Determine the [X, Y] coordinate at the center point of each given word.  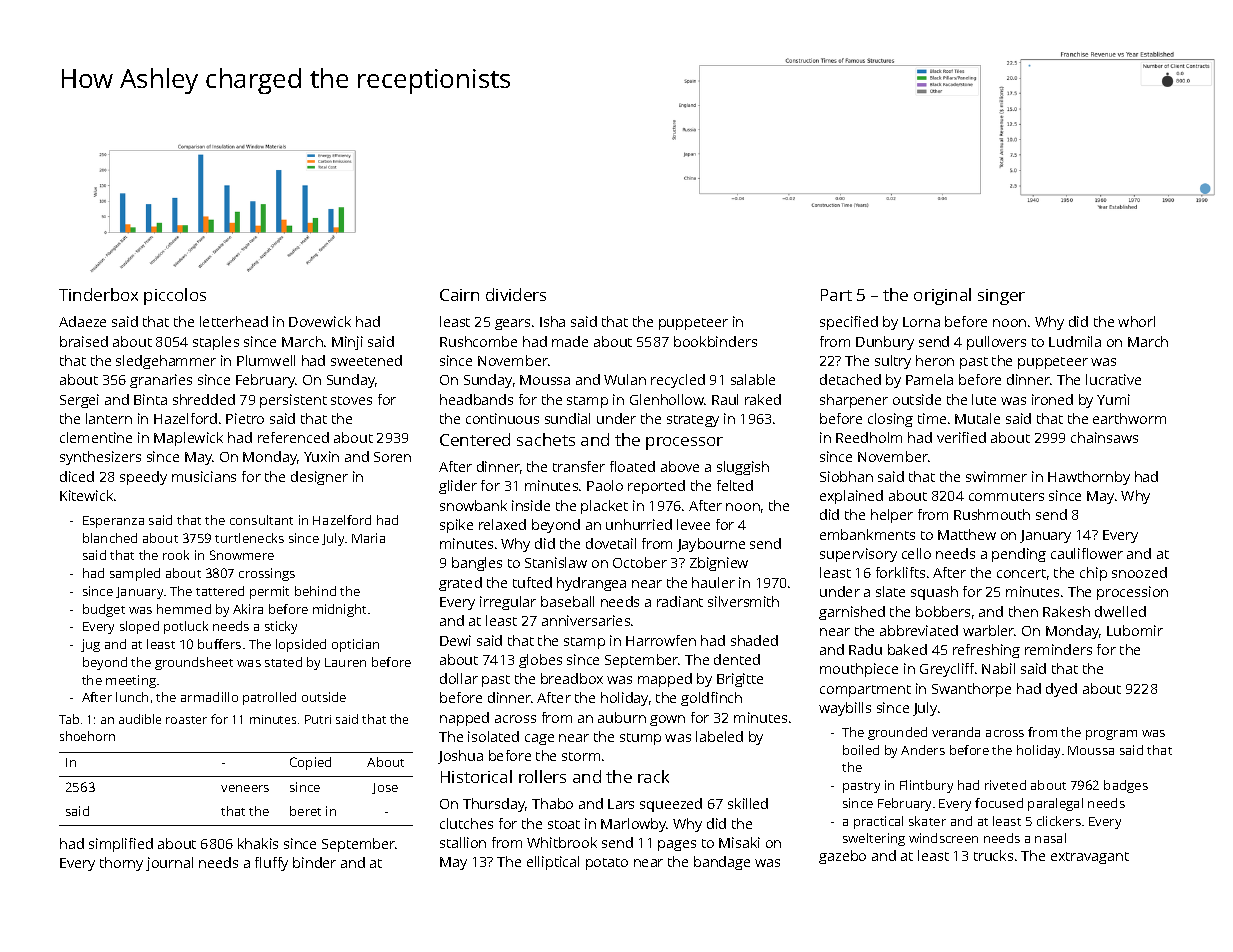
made [570, 341]
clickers [1059, 821]
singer [1001, 297]
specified [849, 323]
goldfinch [711, 699]
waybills [845, 709]
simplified [121, 845]
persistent [293, 401]
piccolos [175, 296]
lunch [132, 697]
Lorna [921, 322]
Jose [385, 788]
